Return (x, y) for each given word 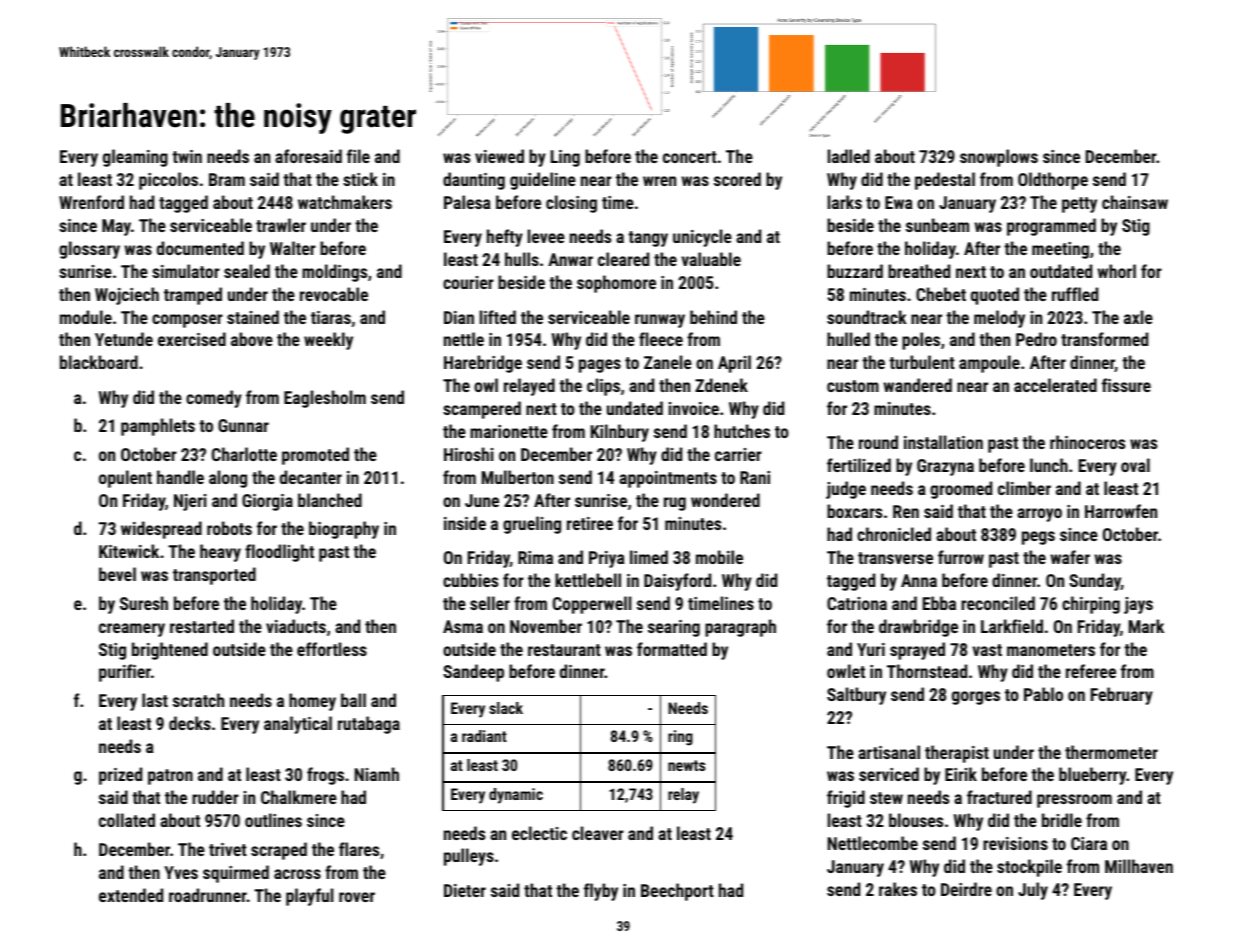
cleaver (598, 833)
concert (690, 157)
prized (120, 776)
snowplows (999, 158)
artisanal (889, 752)
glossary (89, 250)
